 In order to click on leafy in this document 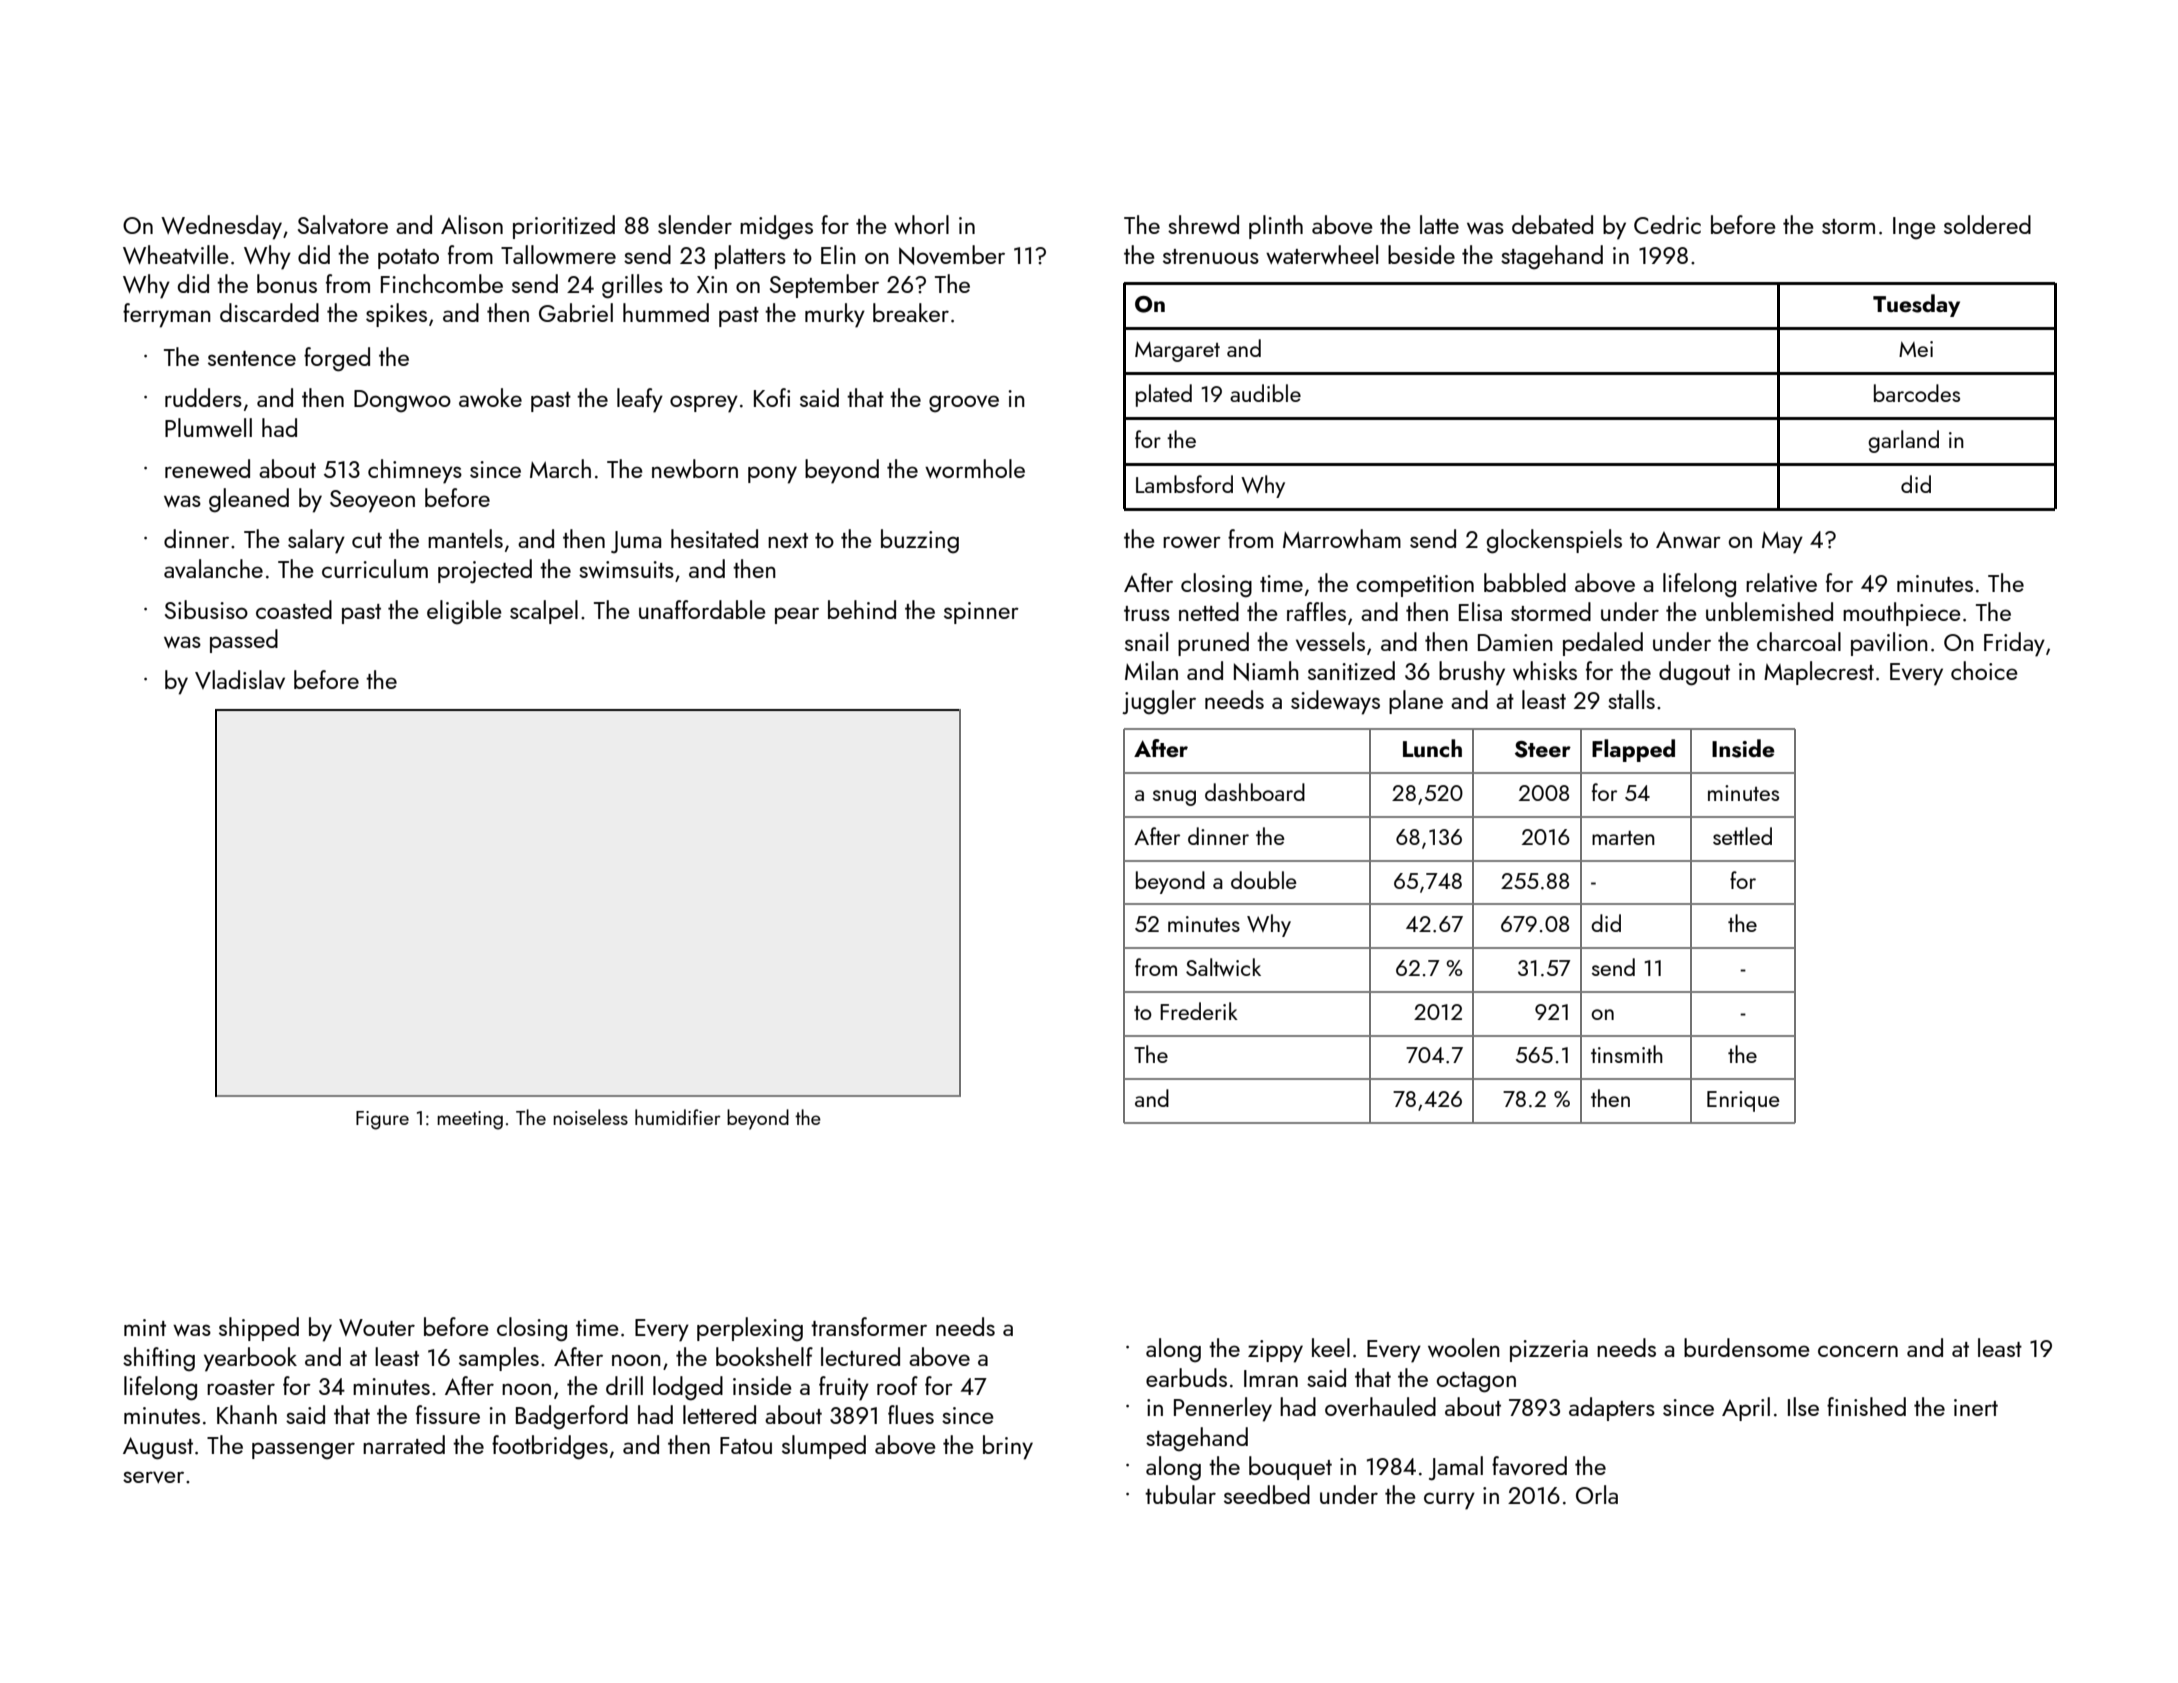, I will do `click(640, 400)`.
